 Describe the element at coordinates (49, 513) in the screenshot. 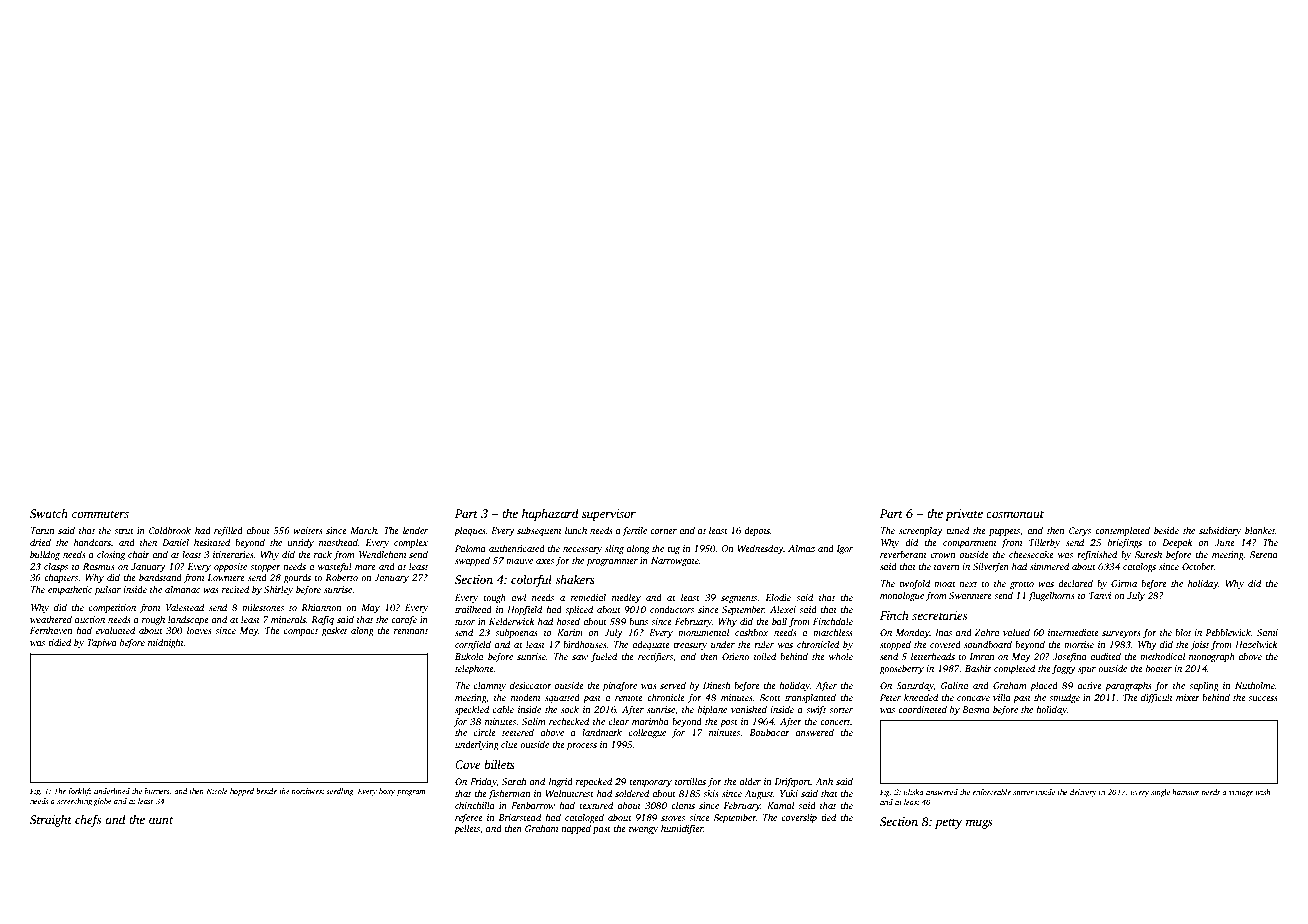

I see `Swatch` at that location.
